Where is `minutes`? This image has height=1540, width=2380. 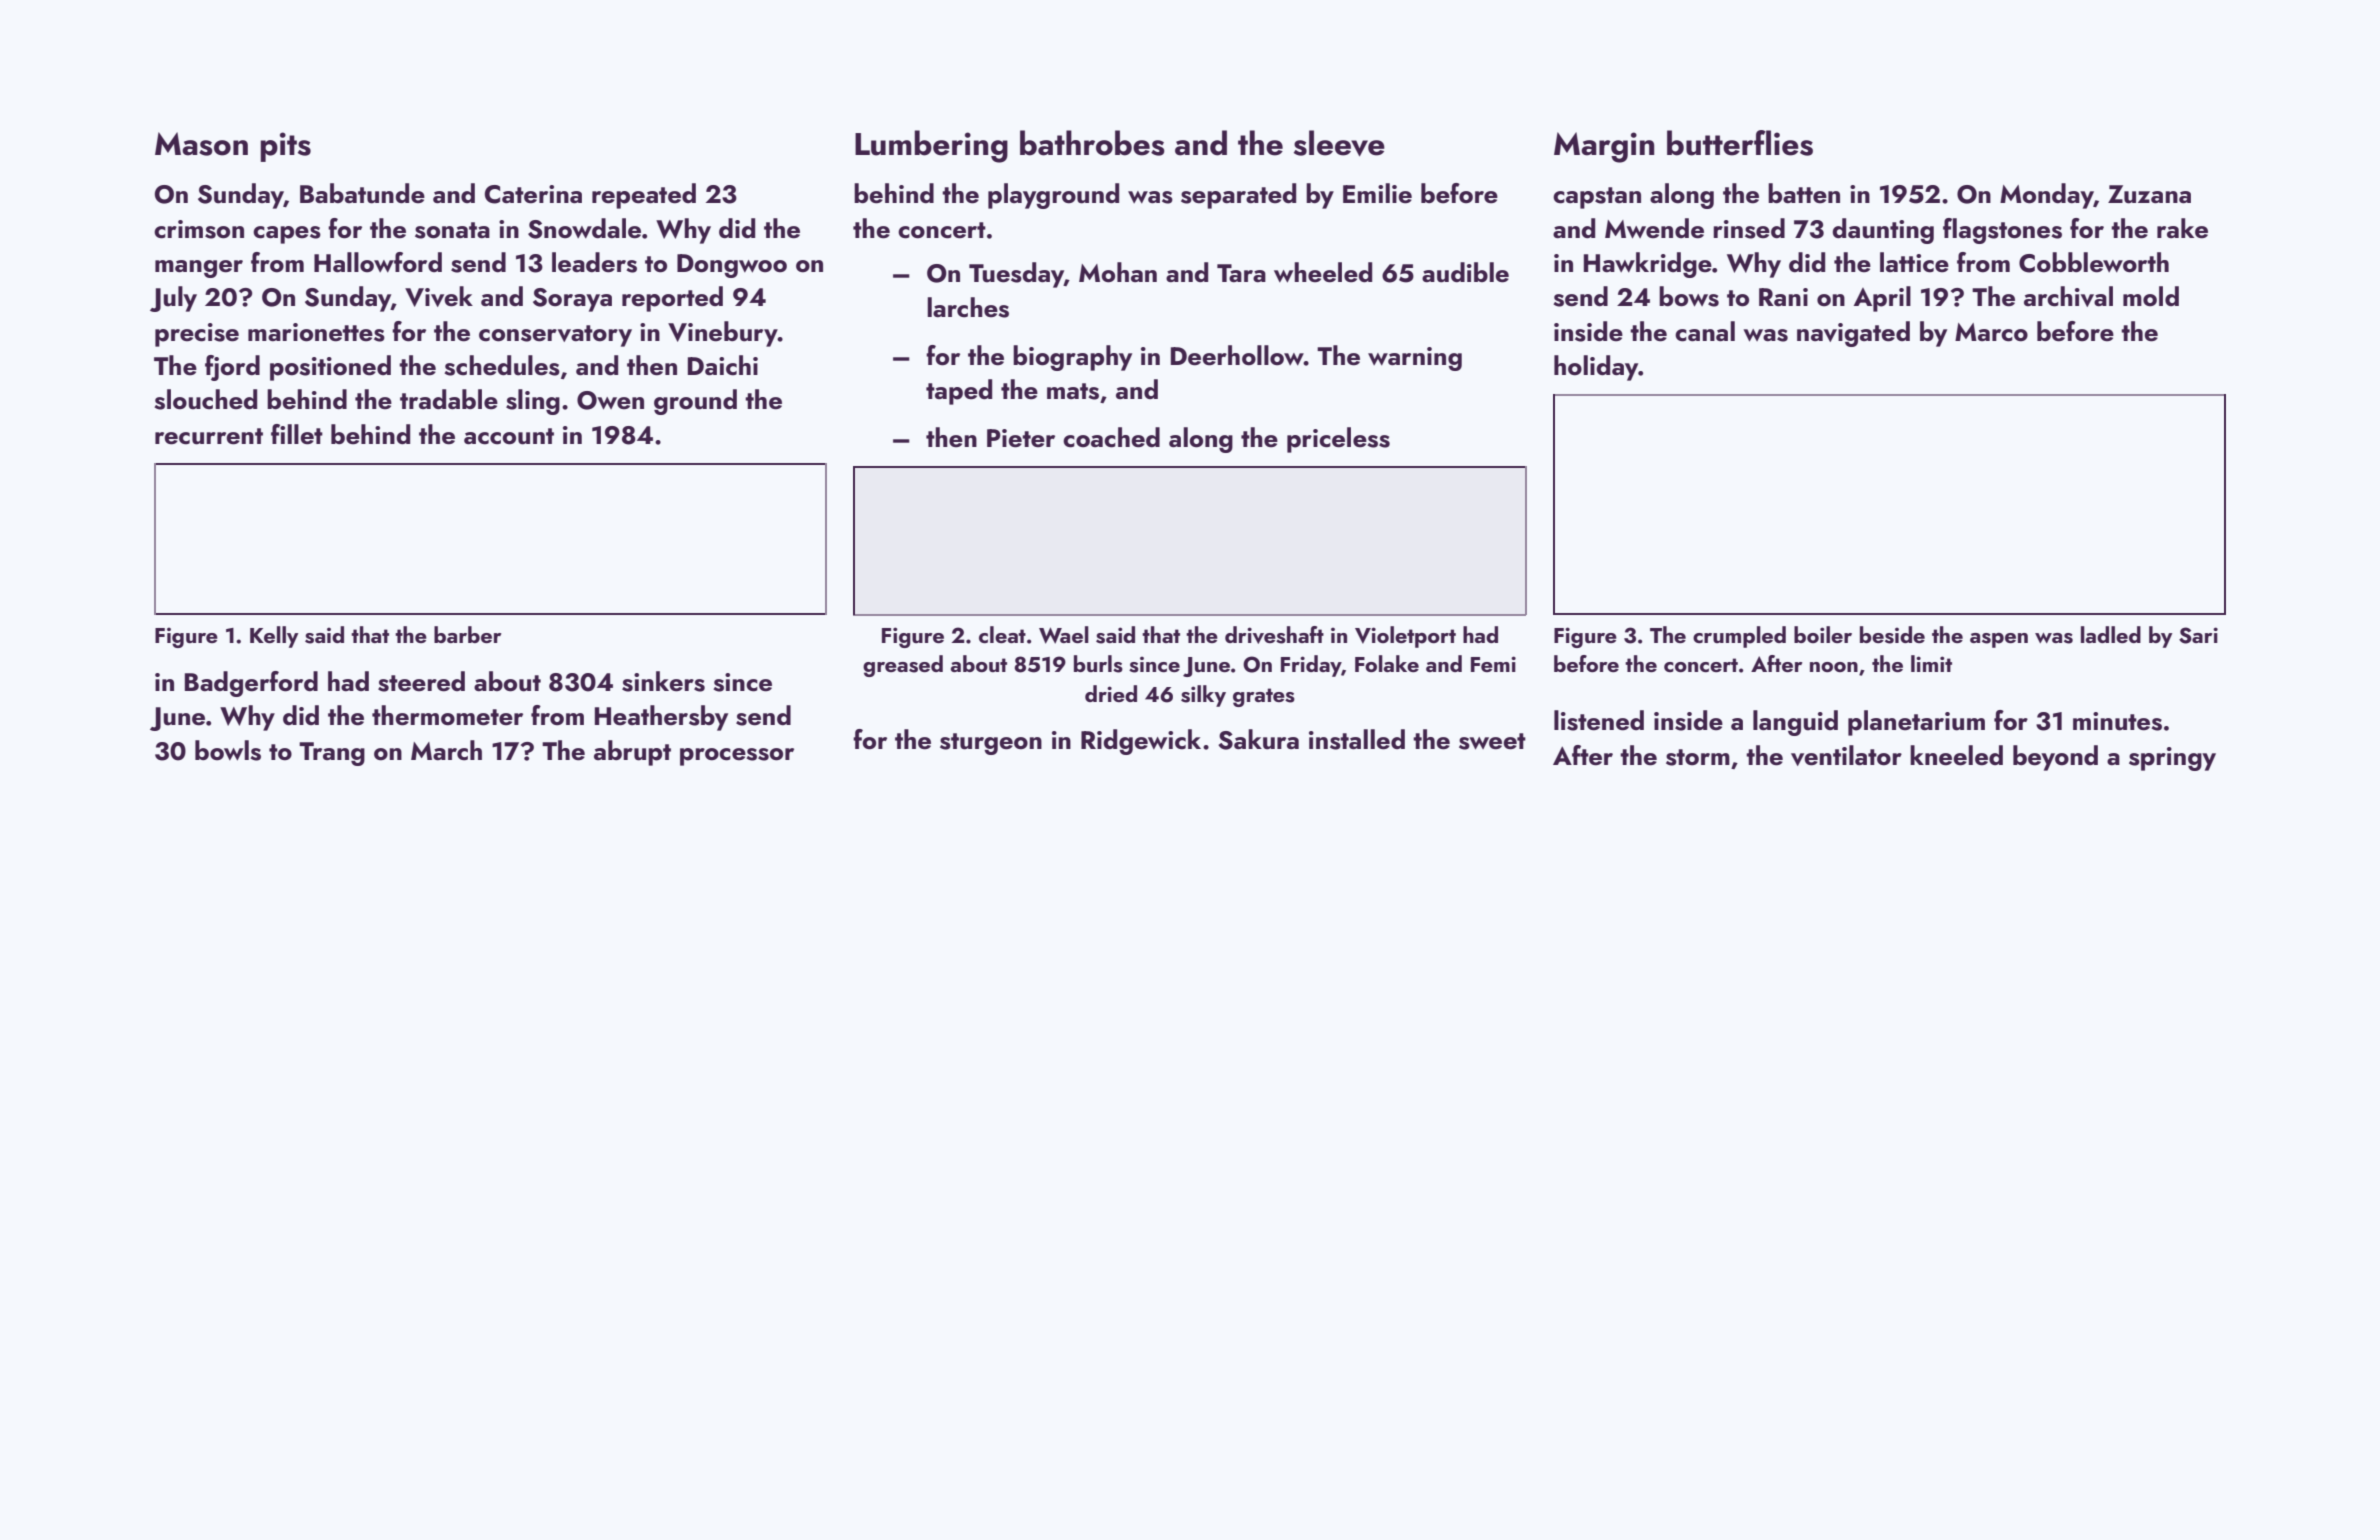
minutes is located at coordinates (2117, 721).
